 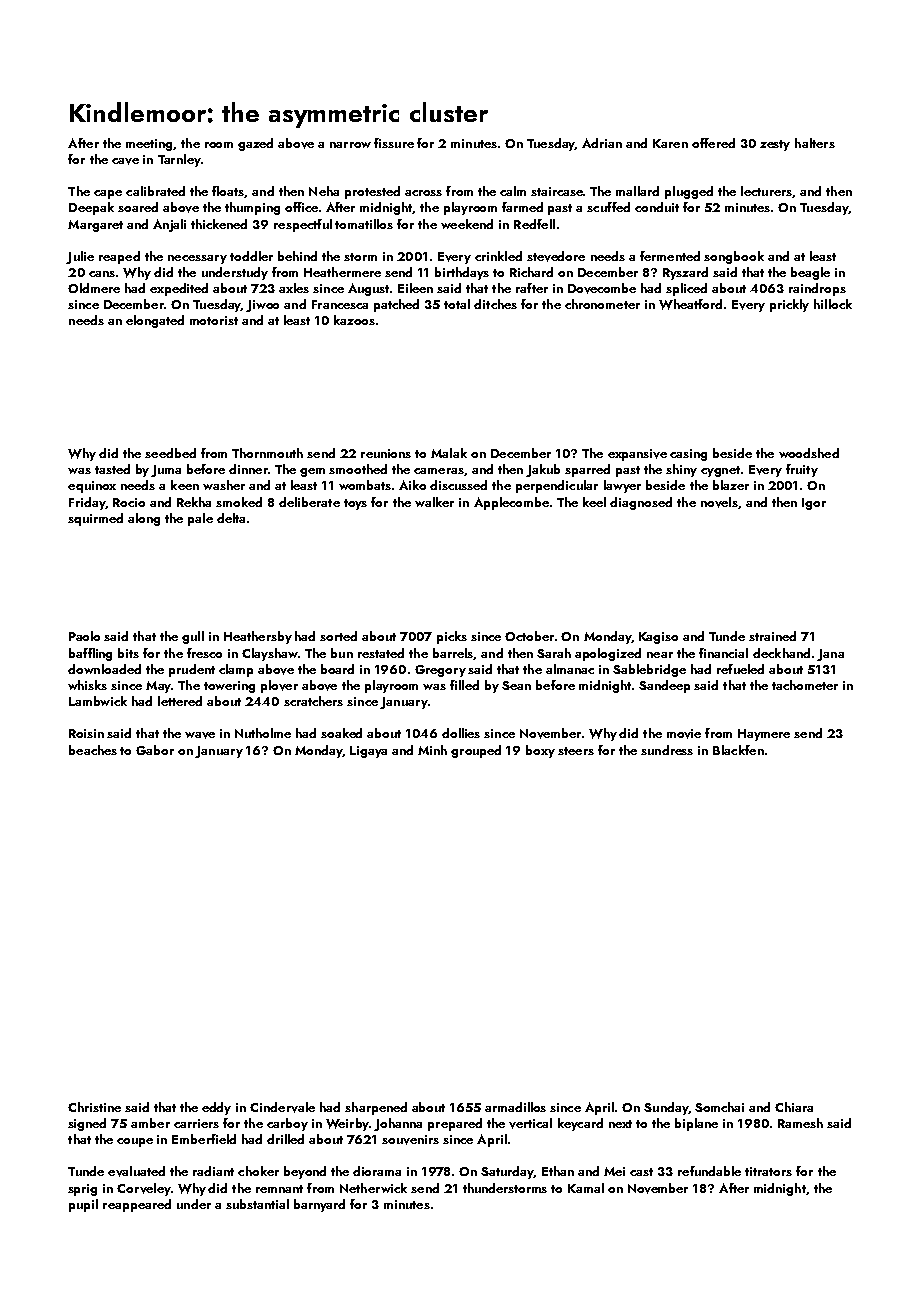 What do you see at coordinates (586, 1188) in the image?
I see `Kamal` at bounding box center [586, 1188].
